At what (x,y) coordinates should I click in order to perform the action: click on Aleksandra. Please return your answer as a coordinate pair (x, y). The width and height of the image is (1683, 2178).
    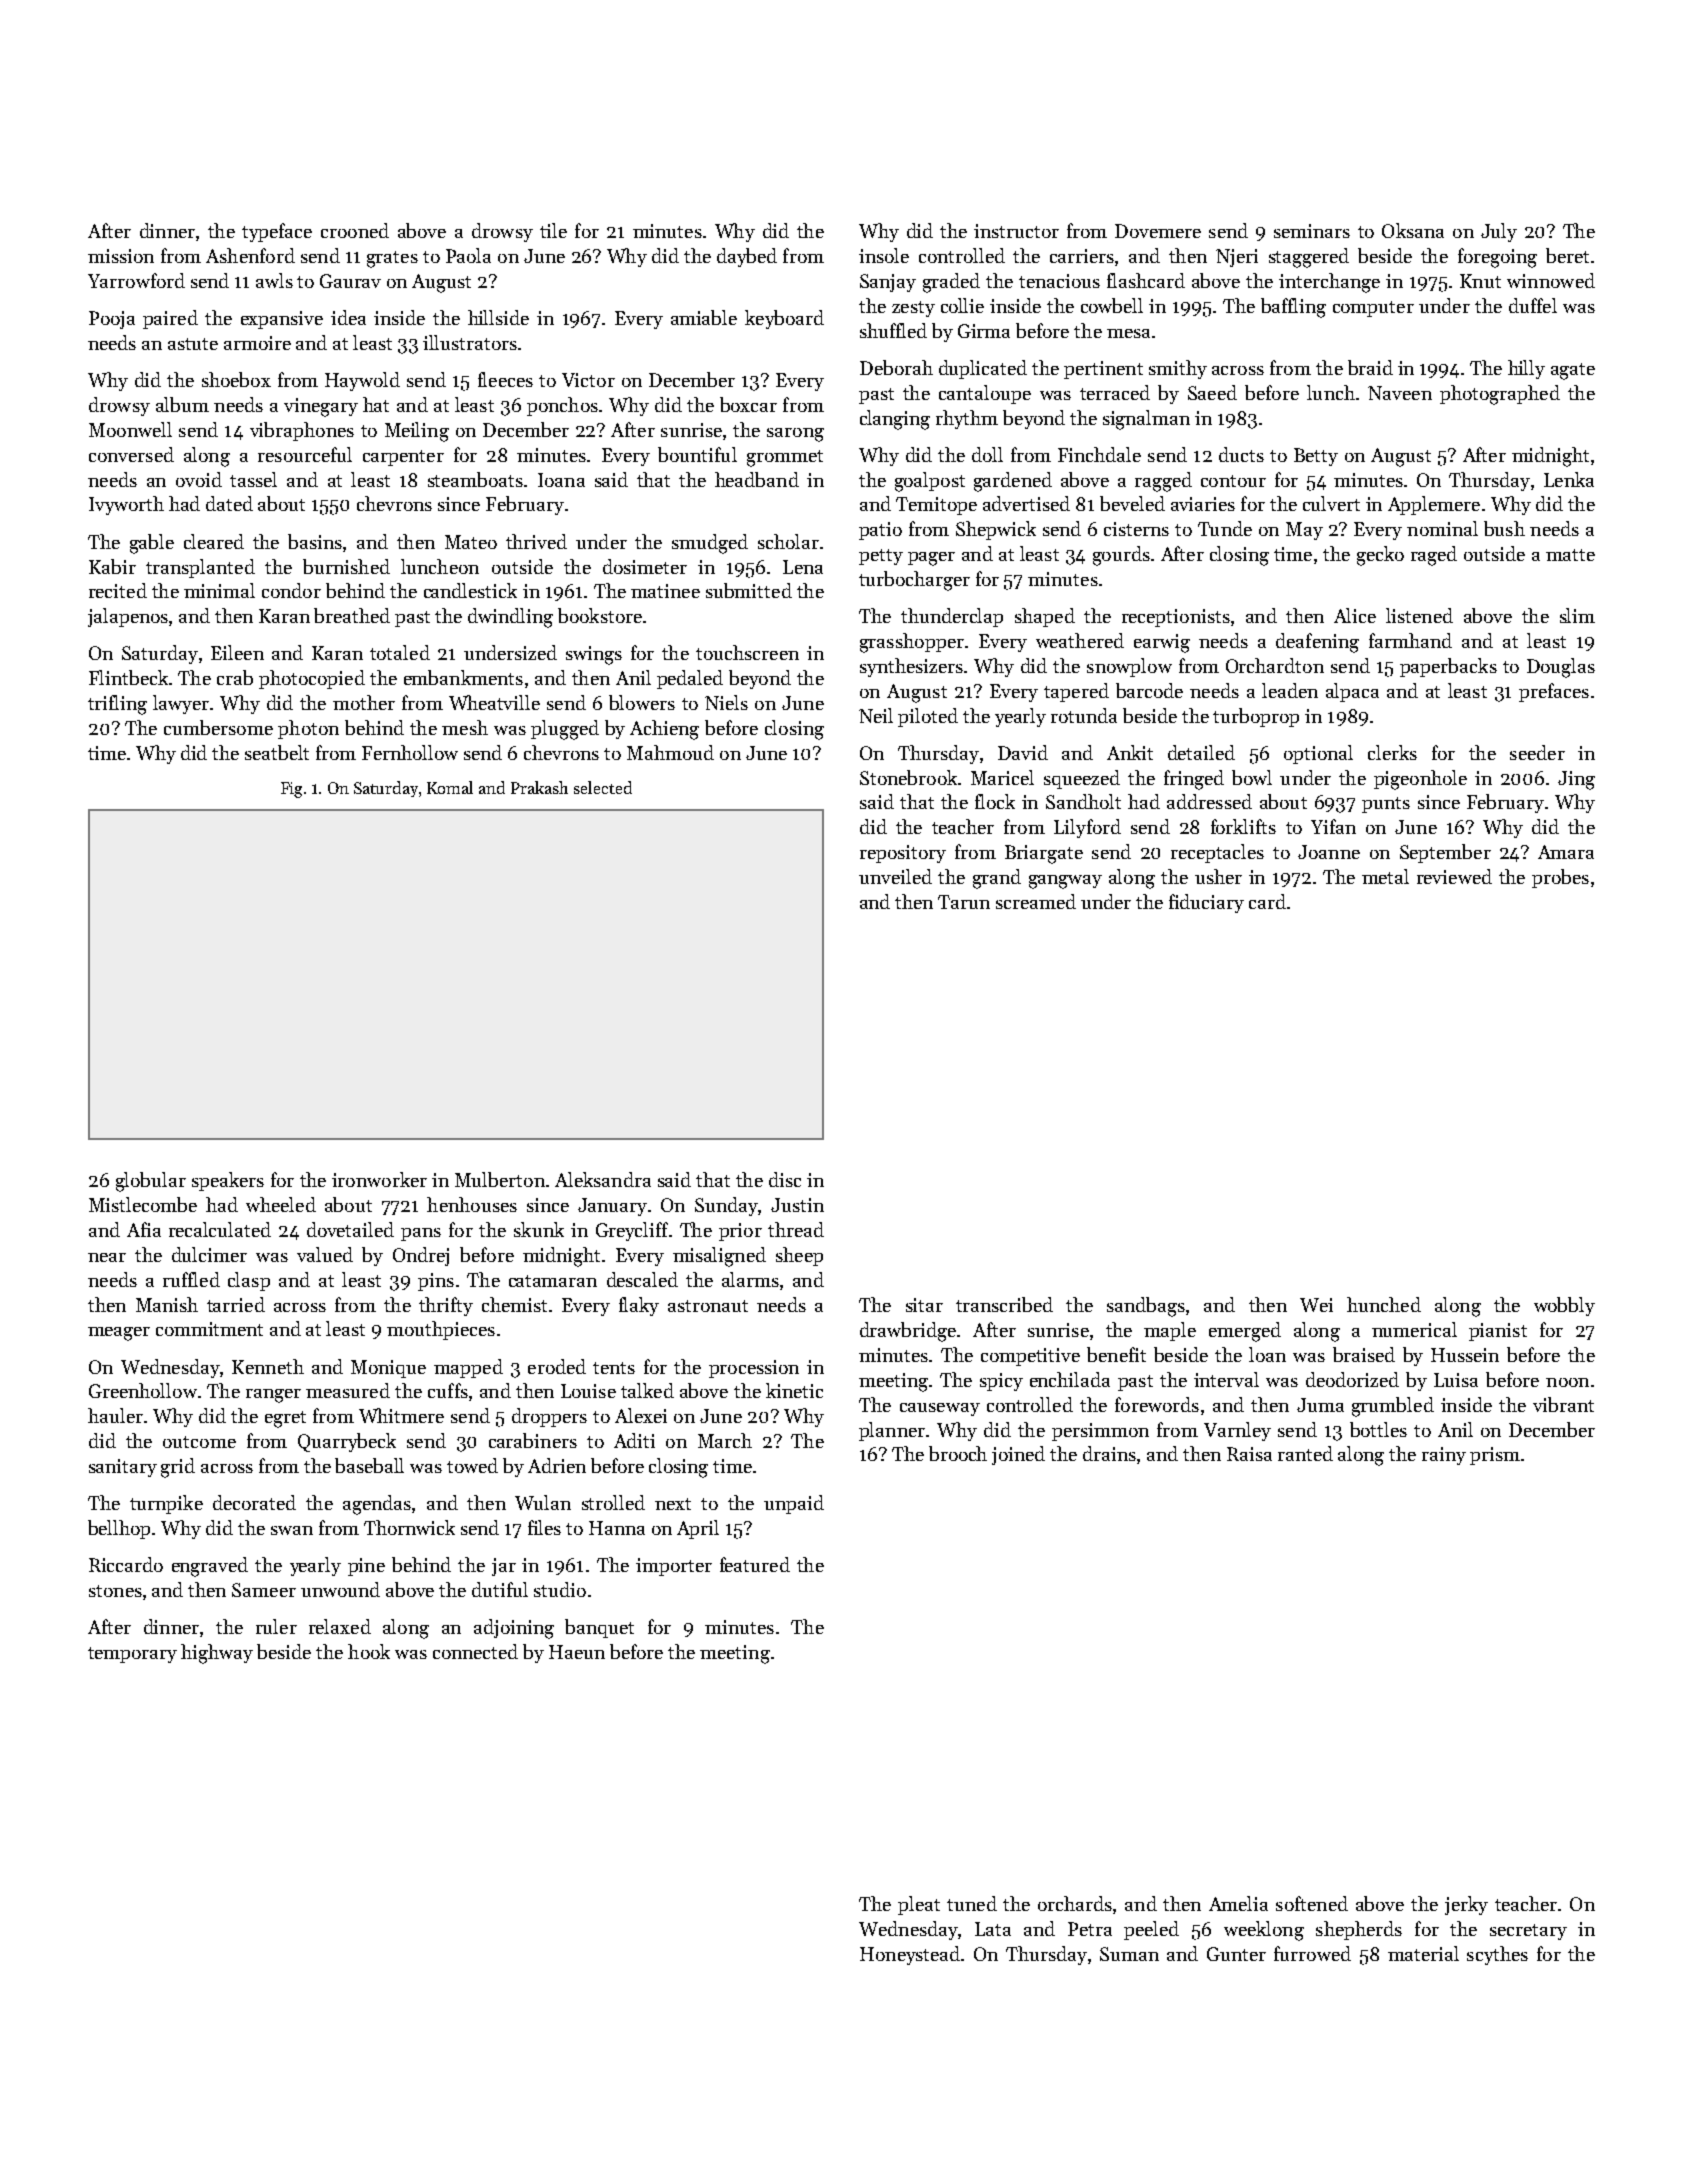
    Looking at the image, I should click on (603, 1179).
